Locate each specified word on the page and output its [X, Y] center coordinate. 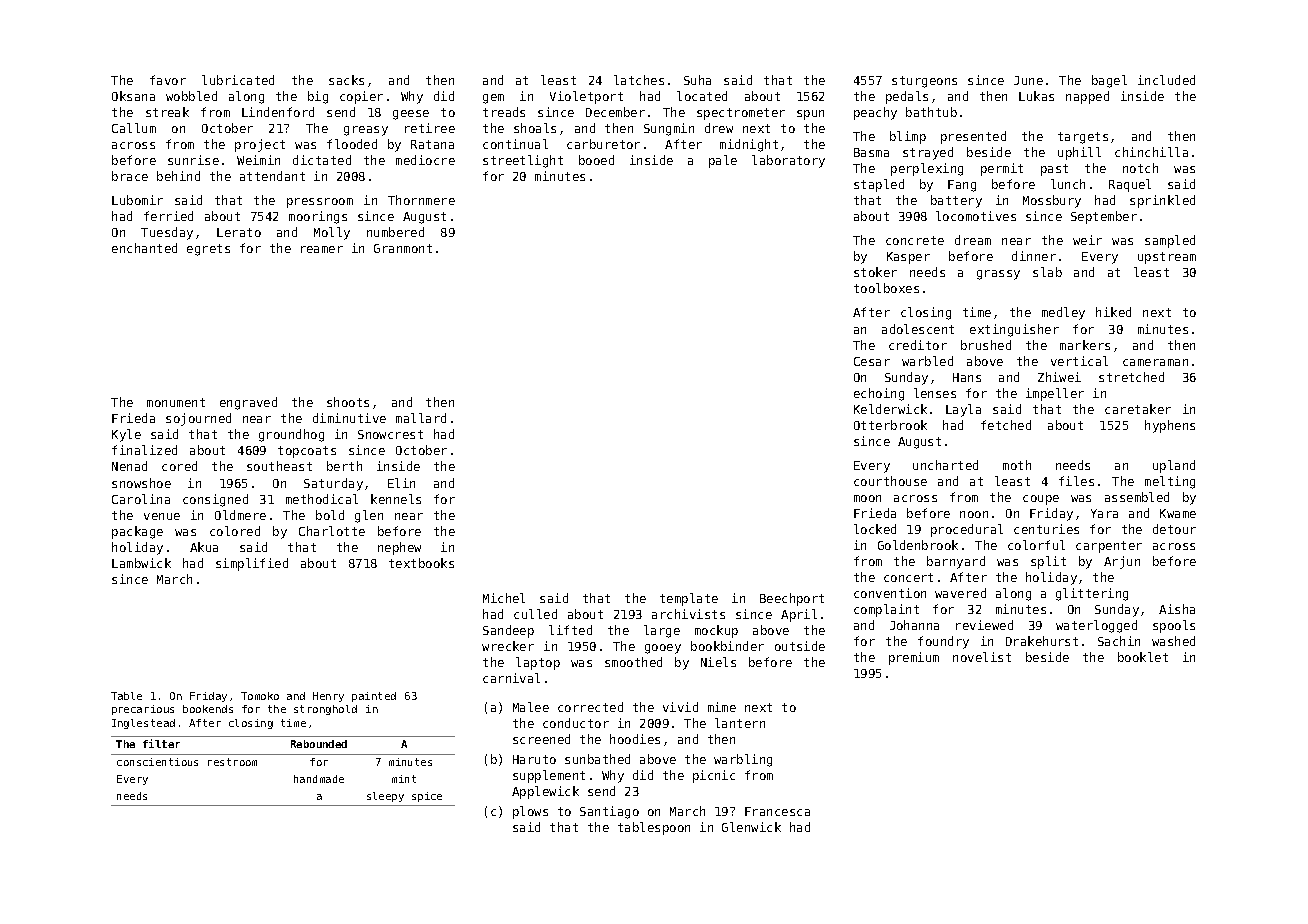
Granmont [403, 248]
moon [867, 498]
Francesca [777, 811]
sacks [346, 80]
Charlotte [332, 531]
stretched [1131, 377]
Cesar [872, 361]
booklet [1143, 657]
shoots [348, 402]
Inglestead [143, 724]
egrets [208, 250]
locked [875, 529]
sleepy [385, 797]
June [1028, 80]
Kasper [908, 258]
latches [639, 80]
